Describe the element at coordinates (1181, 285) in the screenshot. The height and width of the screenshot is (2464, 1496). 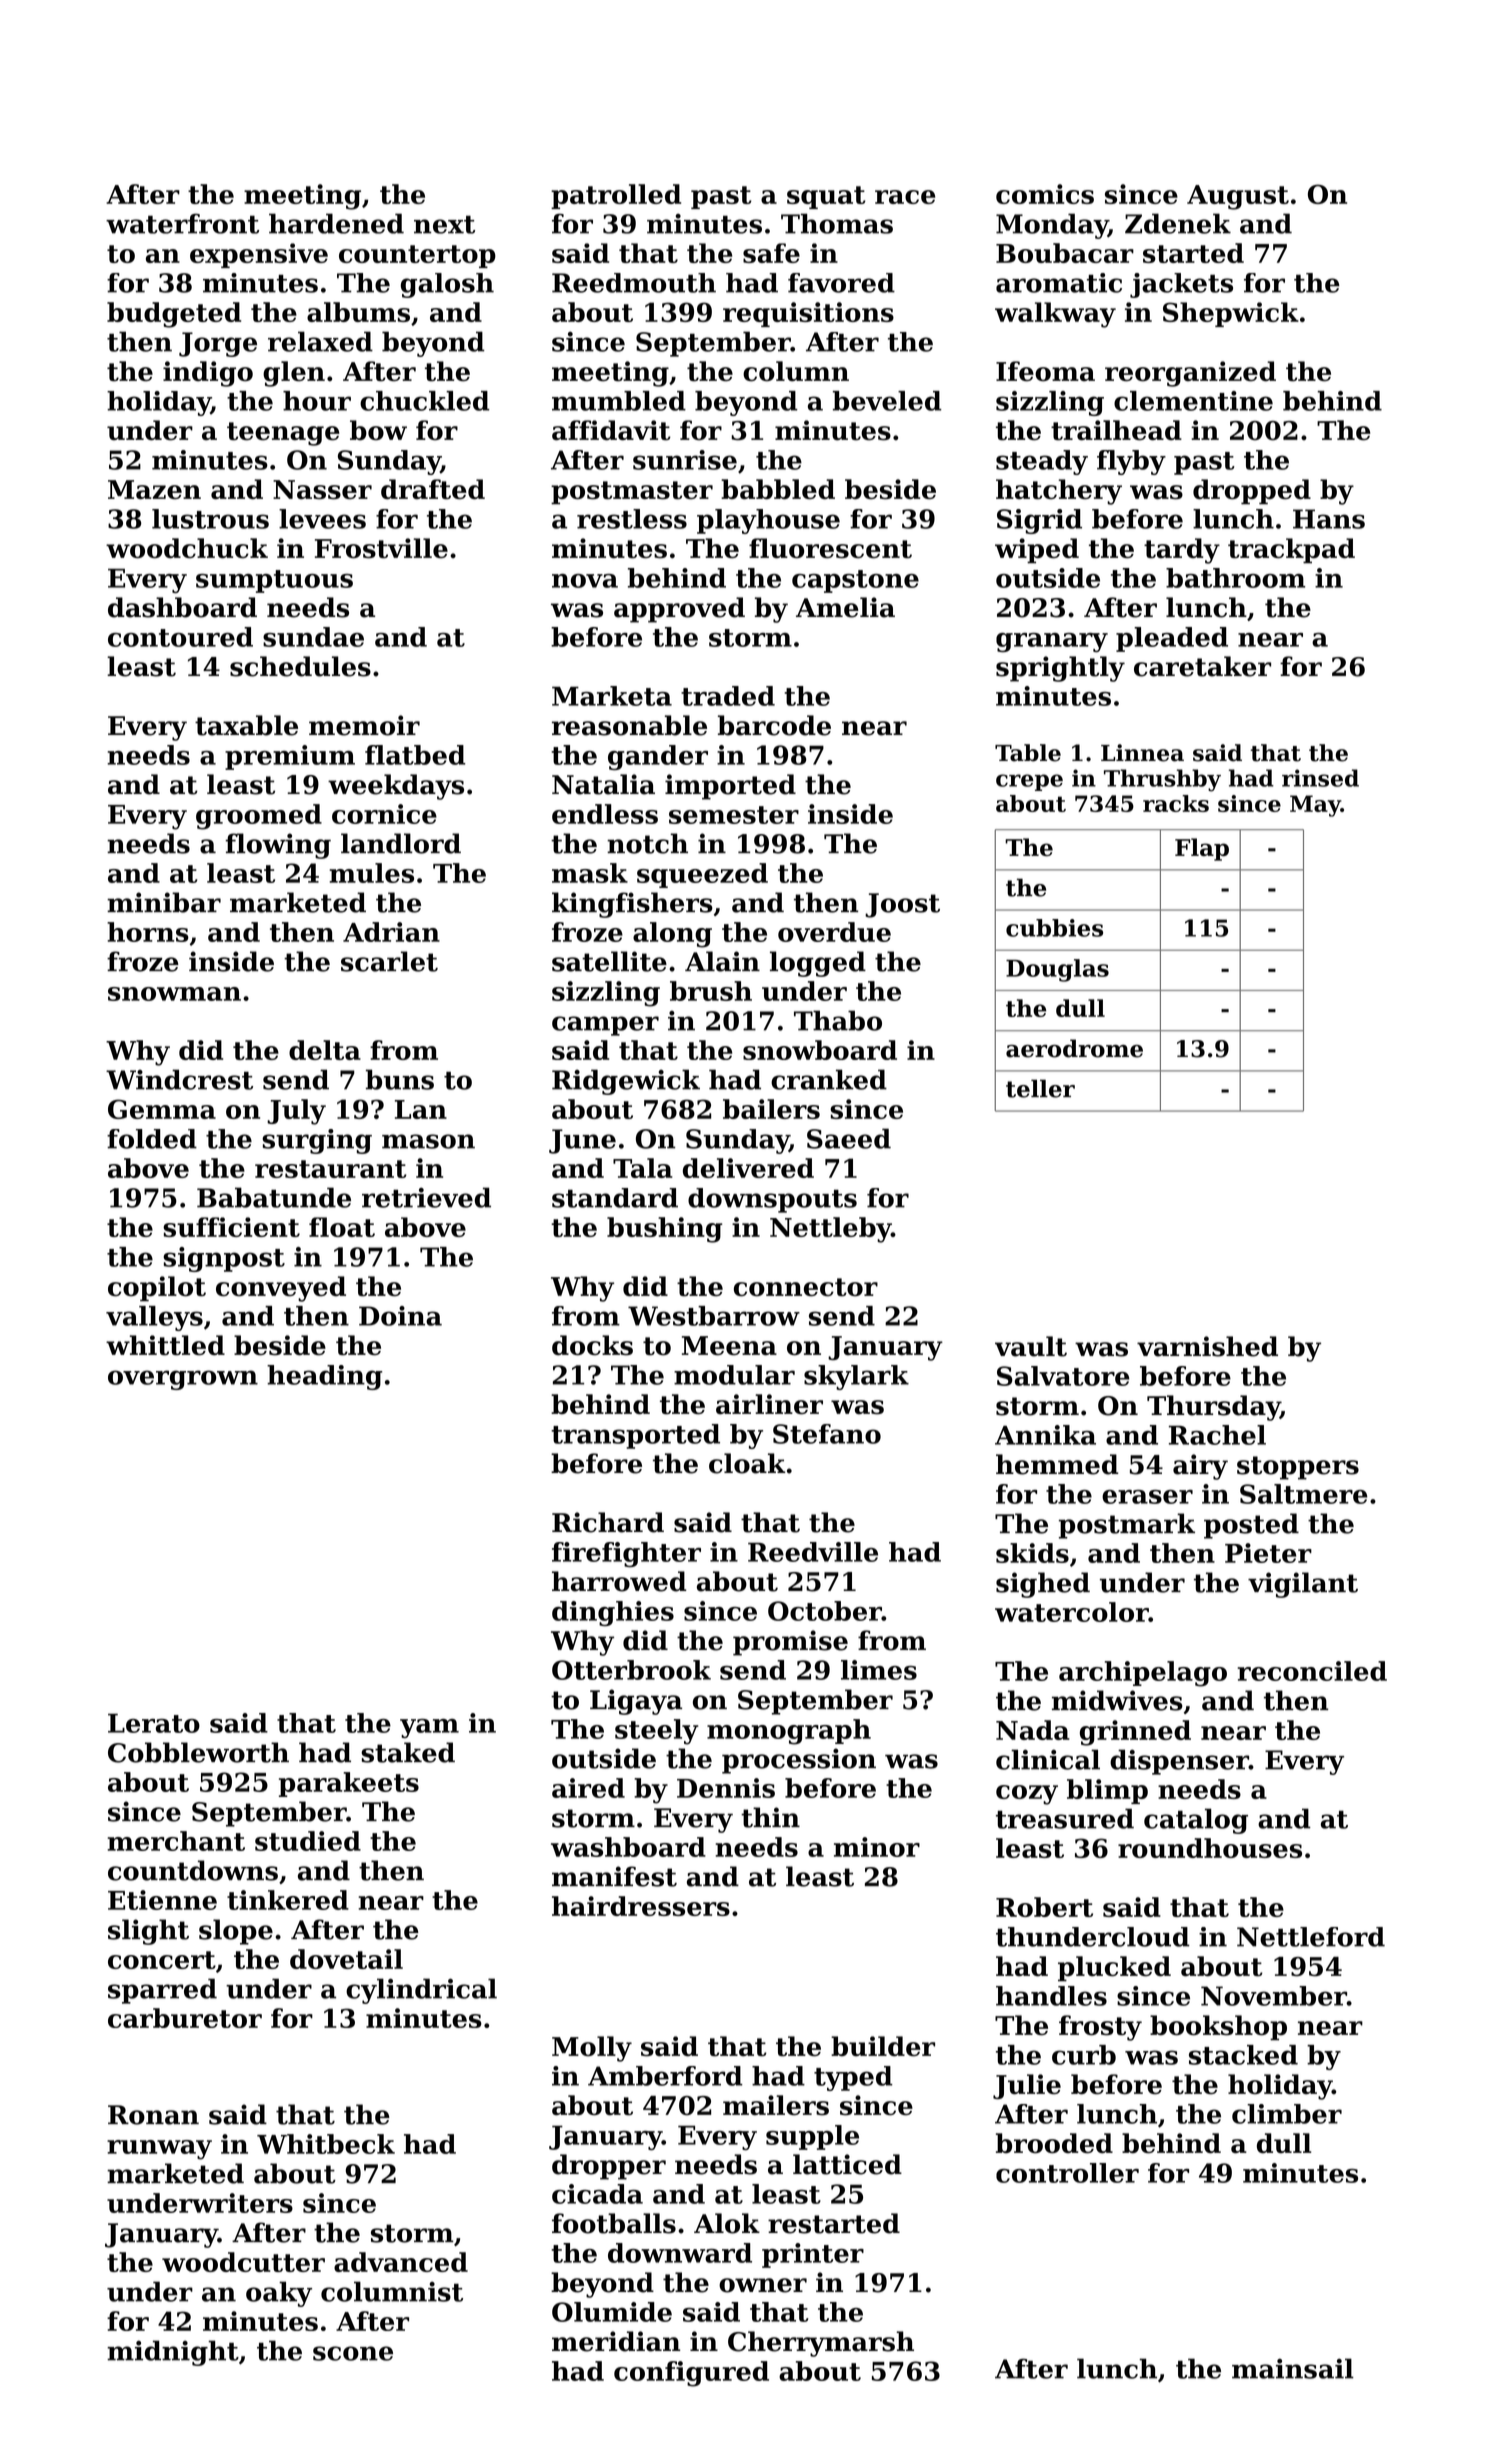
I see `jackets` at that location.
